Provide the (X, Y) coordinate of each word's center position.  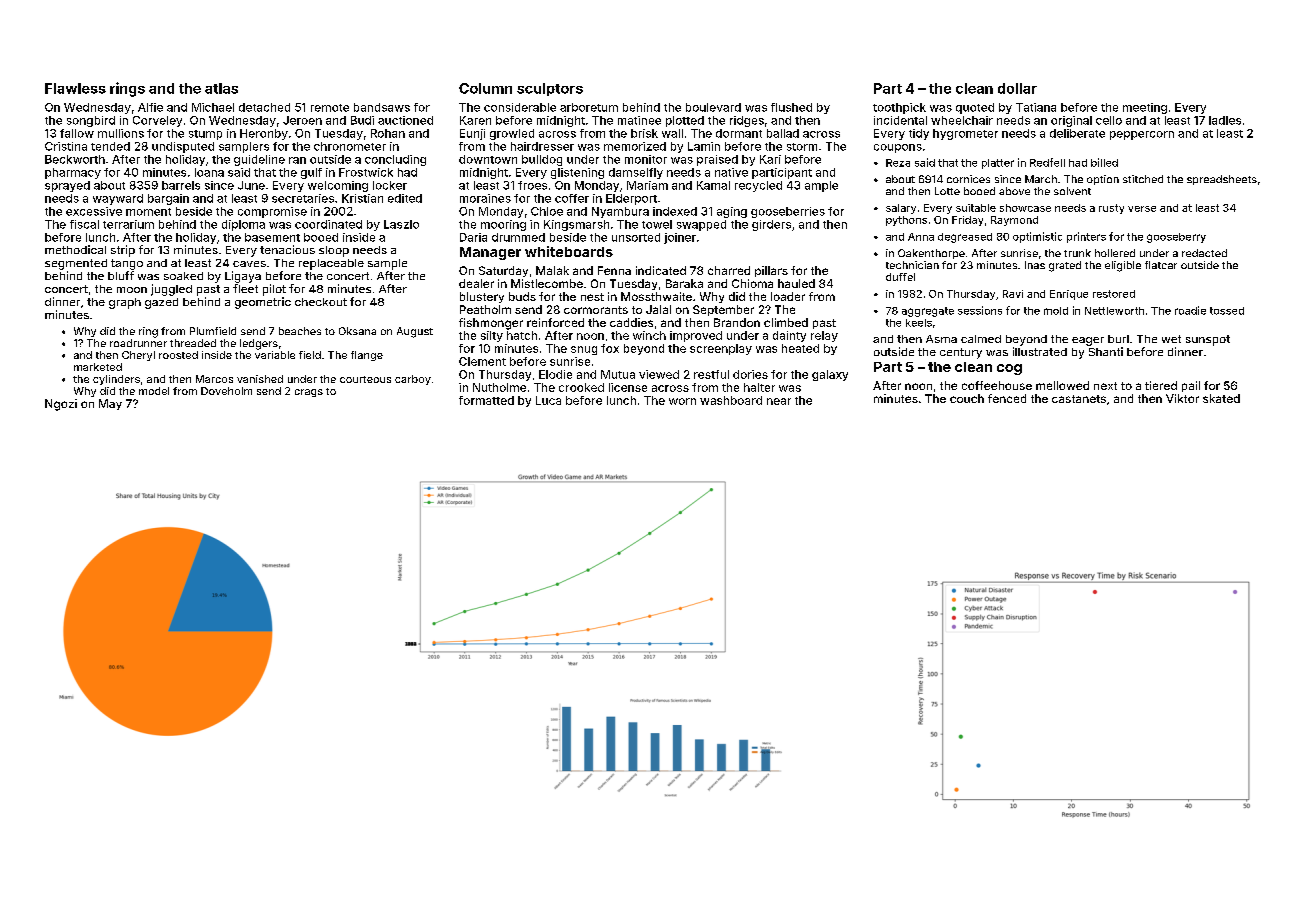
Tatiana (1036, 107)
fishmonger (491, 324)
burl (1118, 339)
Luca (548, 400)
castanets (1079, 399)
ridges (747, 121)
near (779, 401)
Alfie (150, 107)
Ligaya (243, 277)
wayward (118, 199)
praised (717, 160)
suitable (976, 208)
